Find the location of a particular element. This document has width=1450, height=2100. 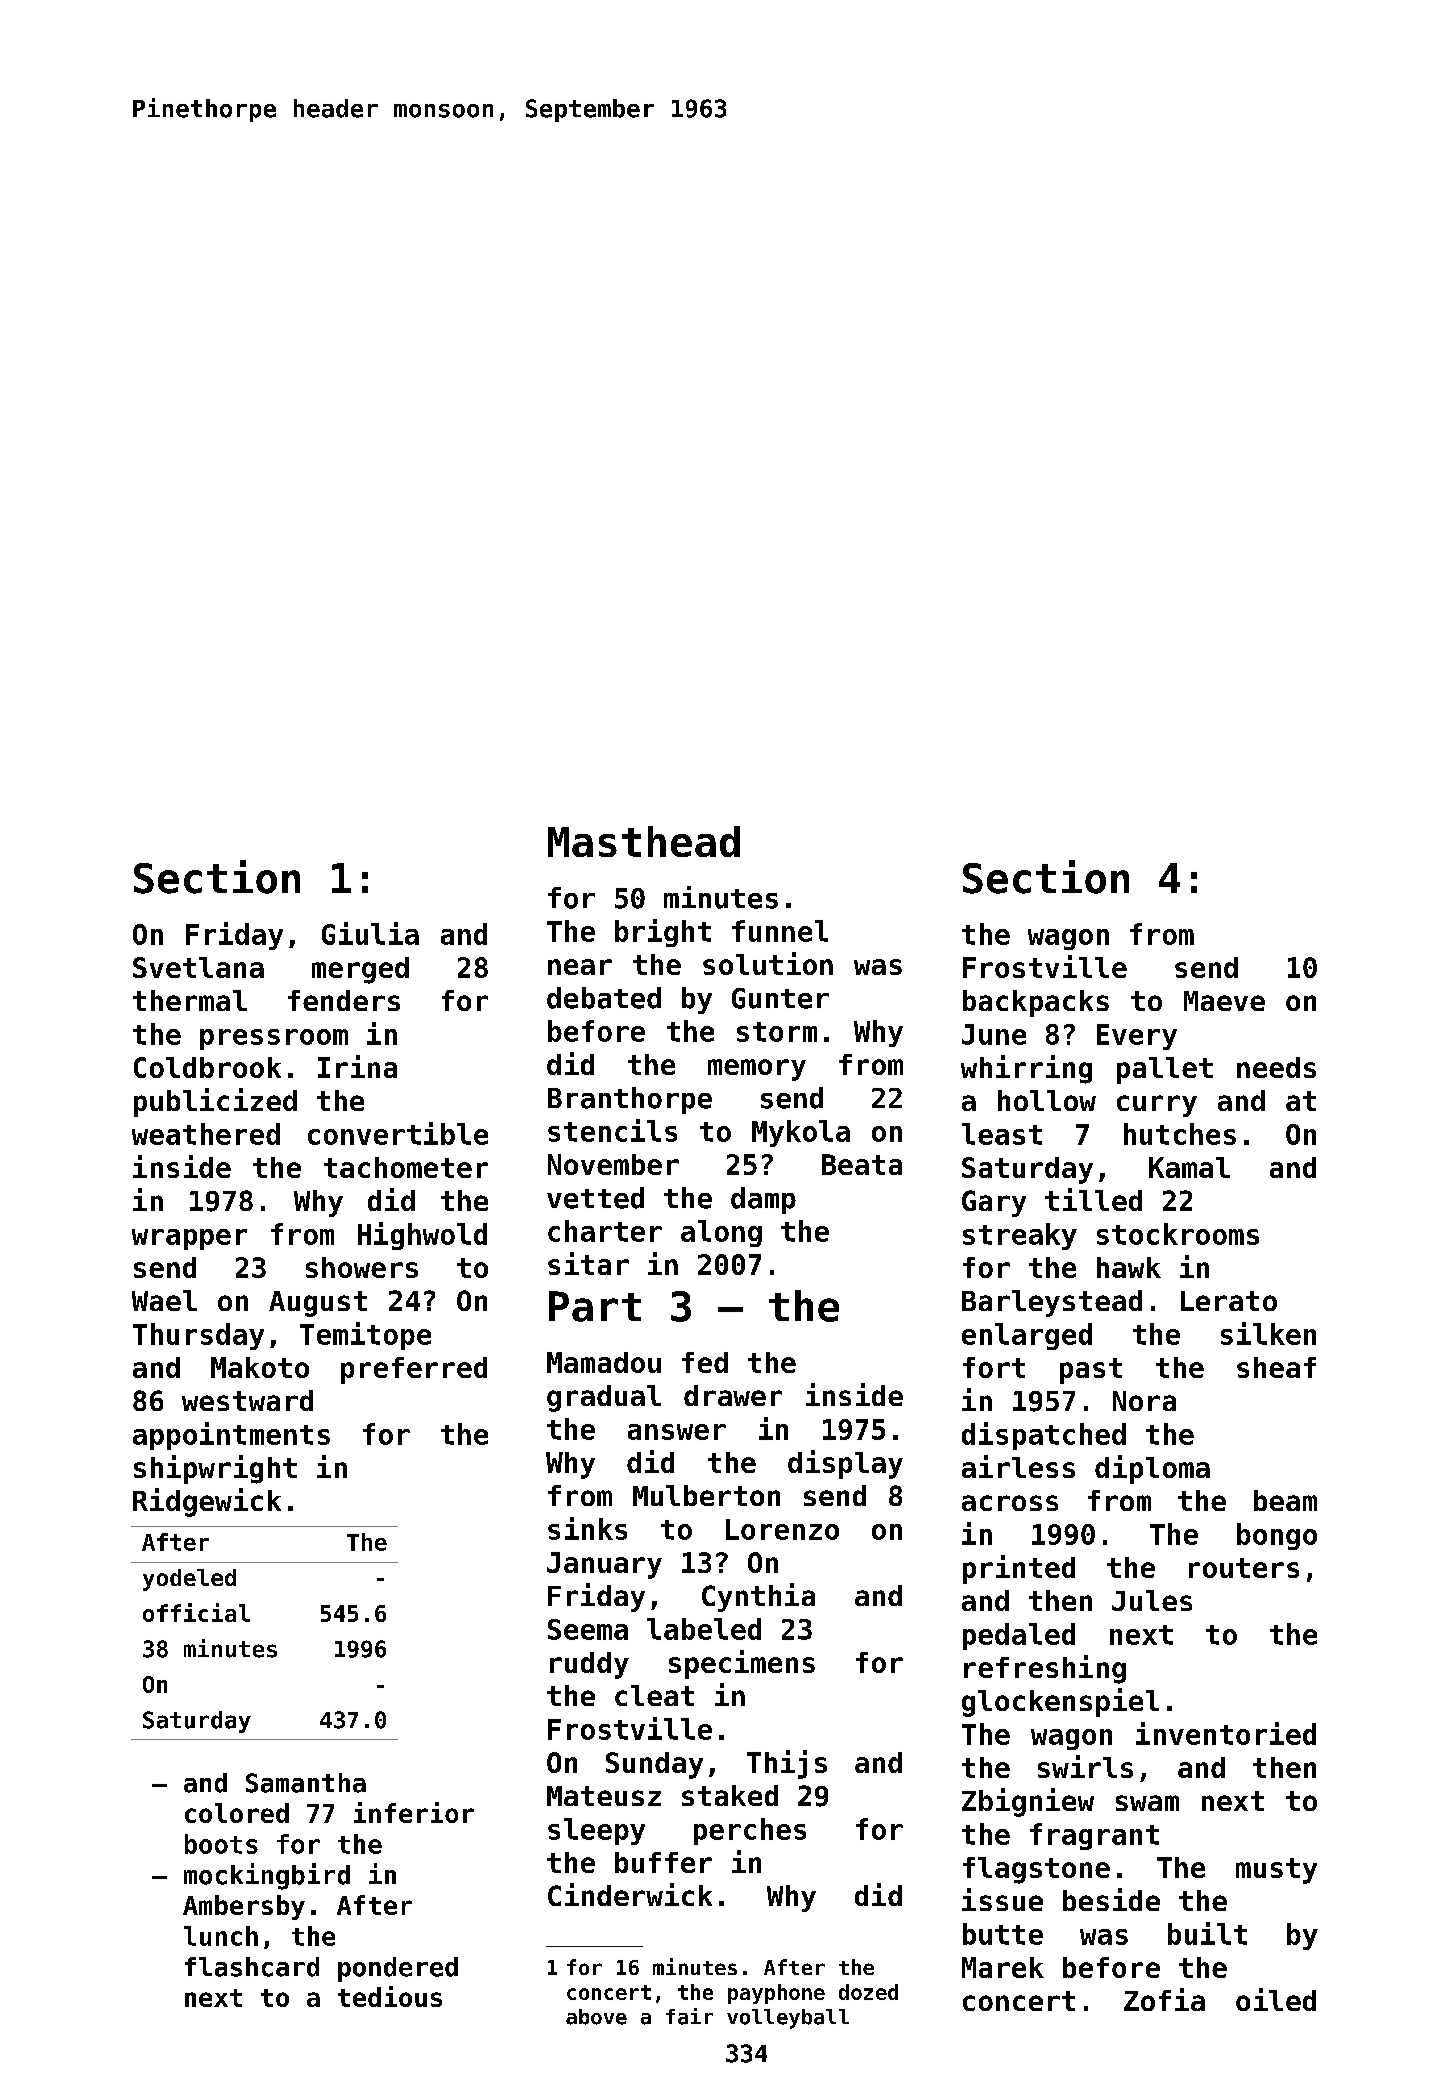

least is located at coordinates (1002, 1134).
